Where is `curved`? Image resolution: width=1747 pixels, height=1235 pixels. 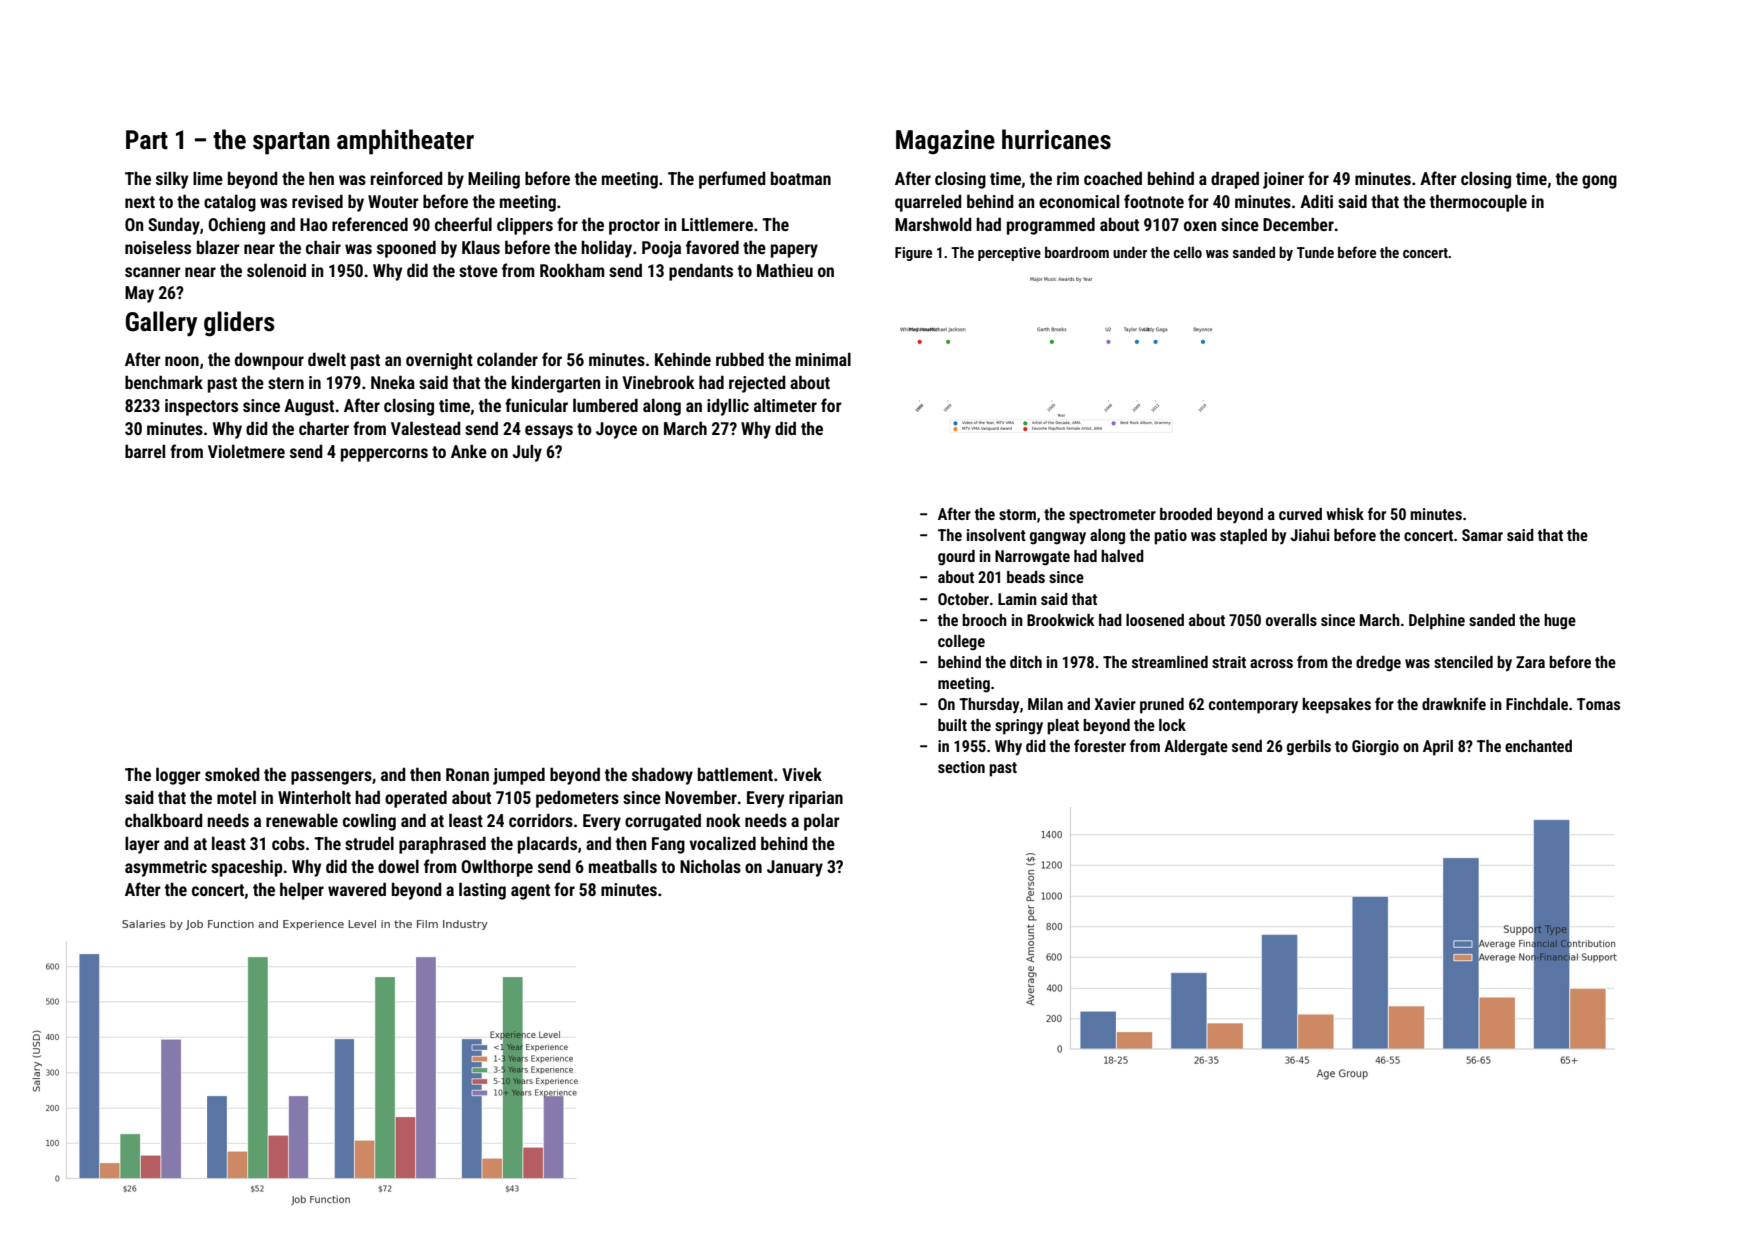
curved is located at coordinates (1300, 514).
